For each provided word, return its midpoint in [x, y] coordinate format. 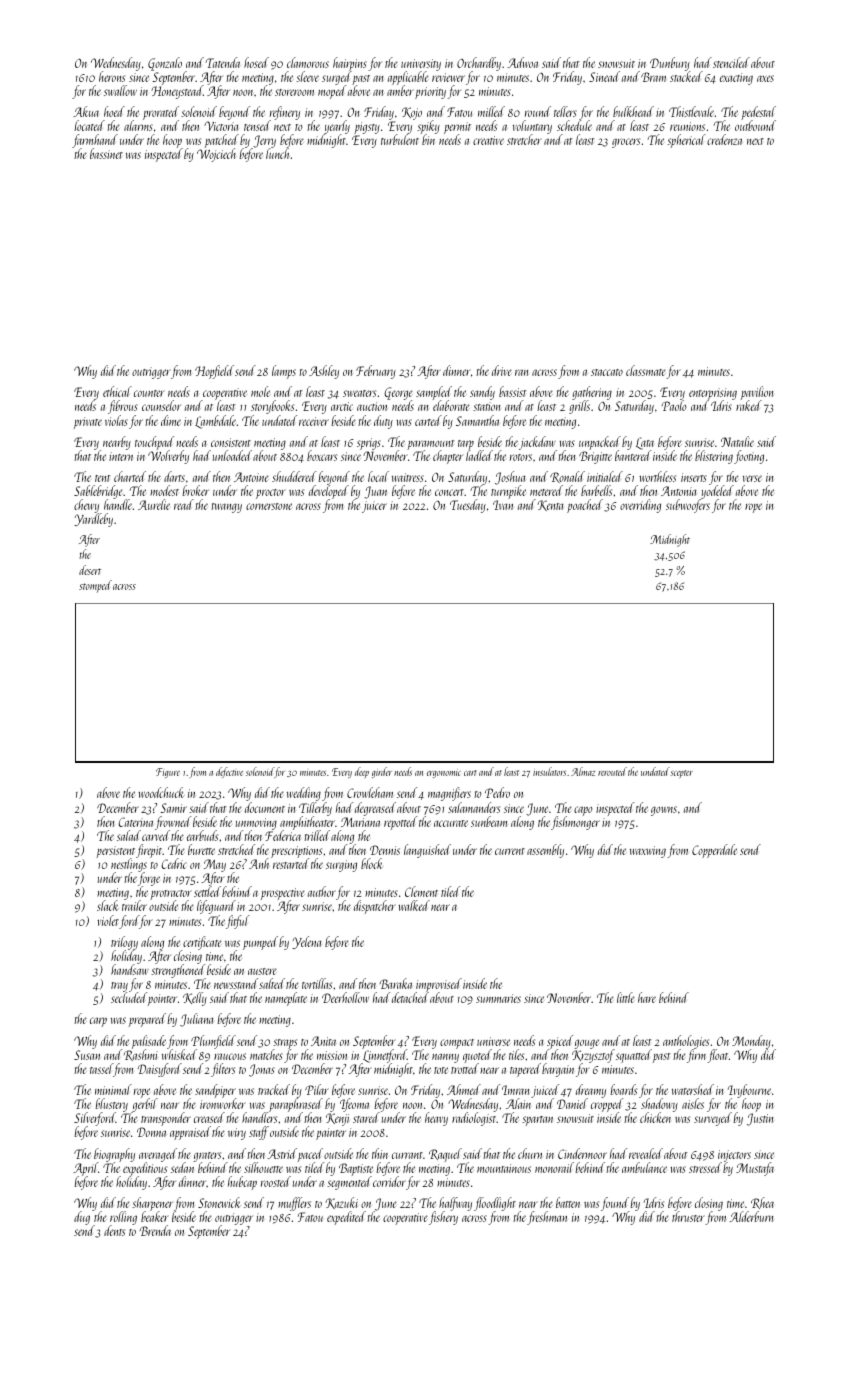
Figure [168, 773]
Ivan [503, 505]
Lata [645, 443]
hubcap [242, 1183]
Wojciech [216, 155]
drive [502, 370]
